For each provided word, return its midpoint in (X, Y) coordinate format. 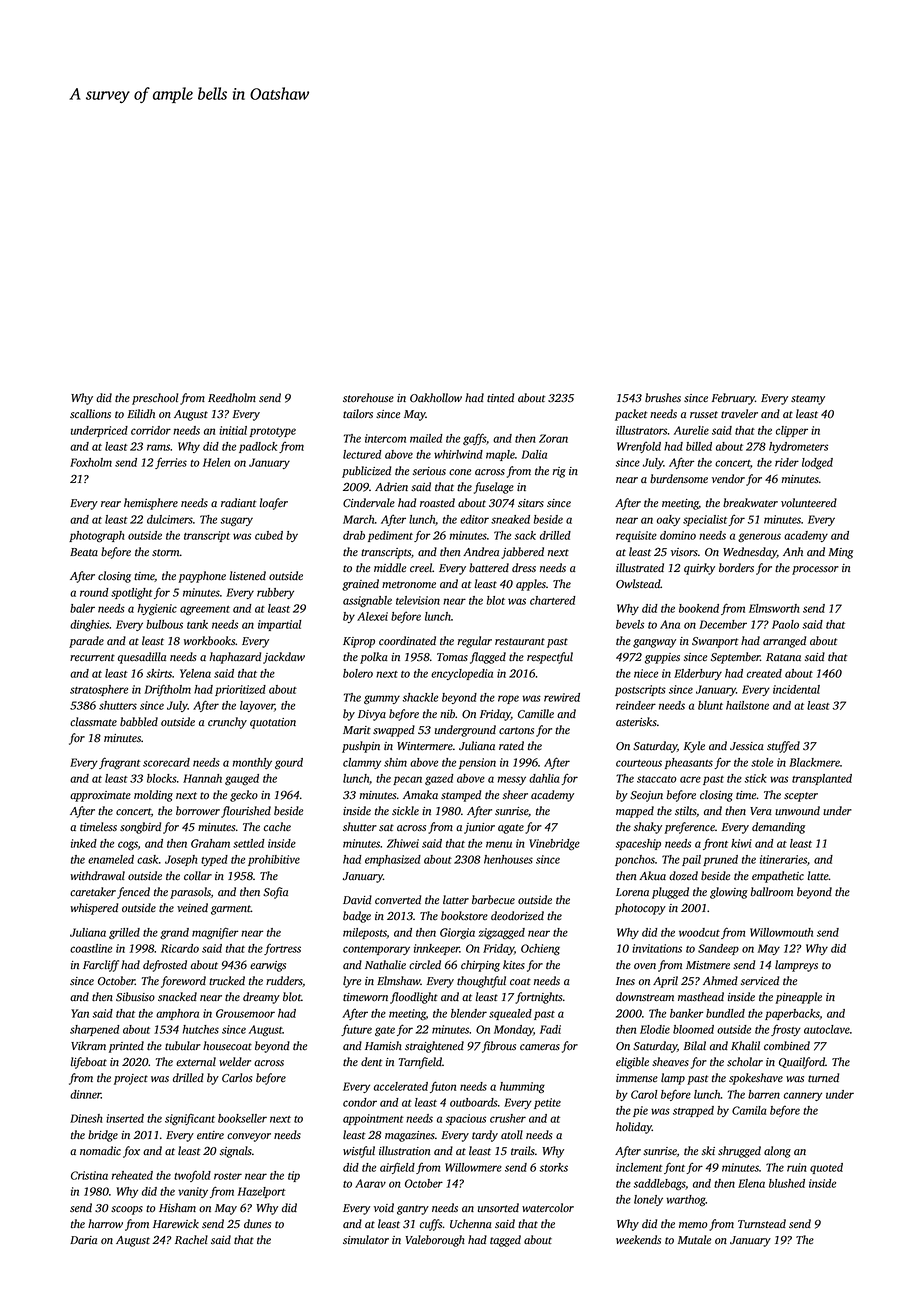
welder (235, 1062)
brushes (663, 398)
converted (398, 900)
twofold (192, 1176)
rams (158, 447)
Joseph (181, 860)
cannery (803, 1096)
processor (815, 570)
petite (547, 1103)
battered (489, 568)
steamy (808, 400)
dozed (683, 875)
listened (248, 576)
